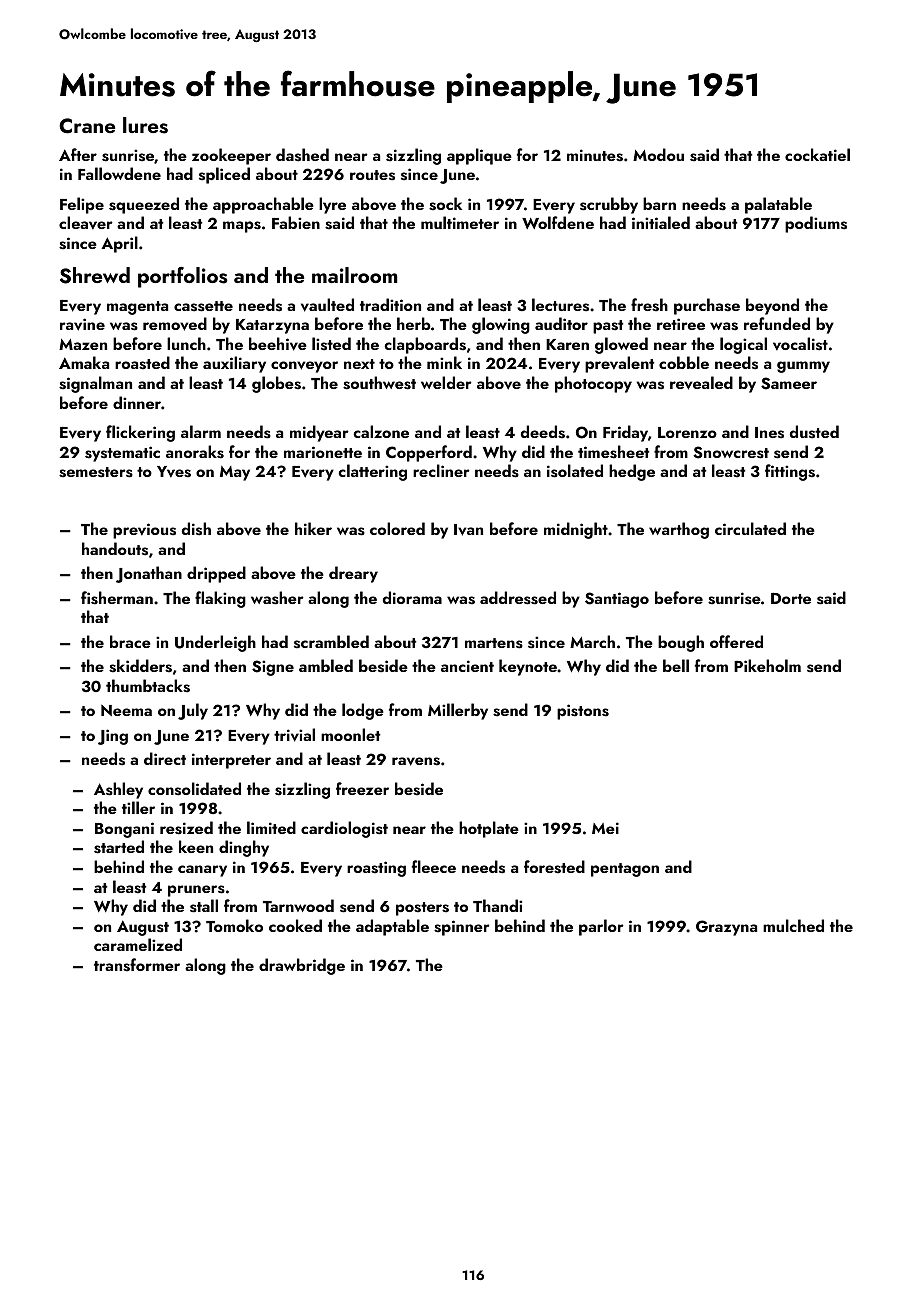  Describe the element at coordinates (494, 643) in the screenshot. I see `martens` at that location.
